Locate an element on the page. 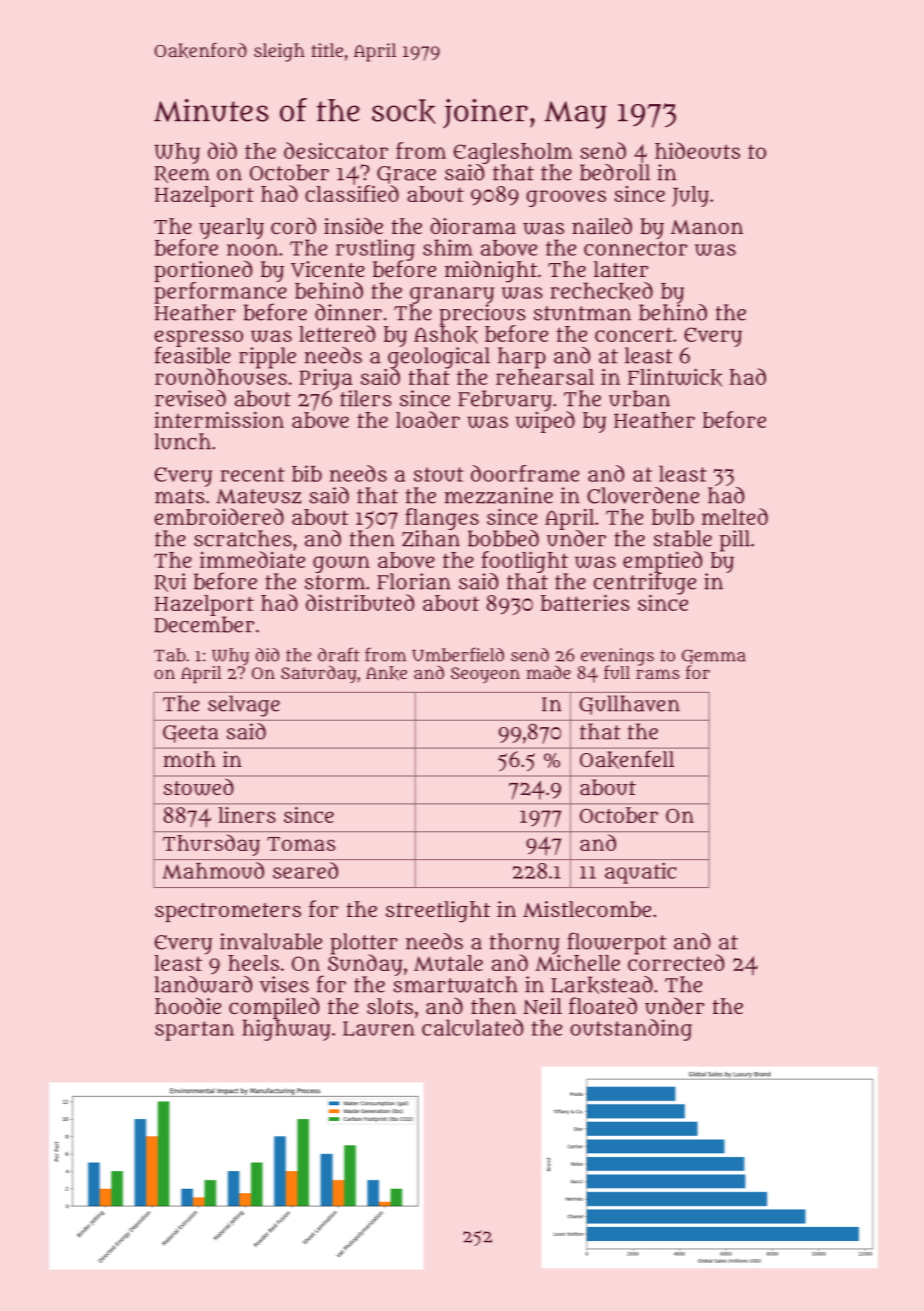 The height and width of the document is (1311, 924). bedroll is located at coordinates (615, 172).
